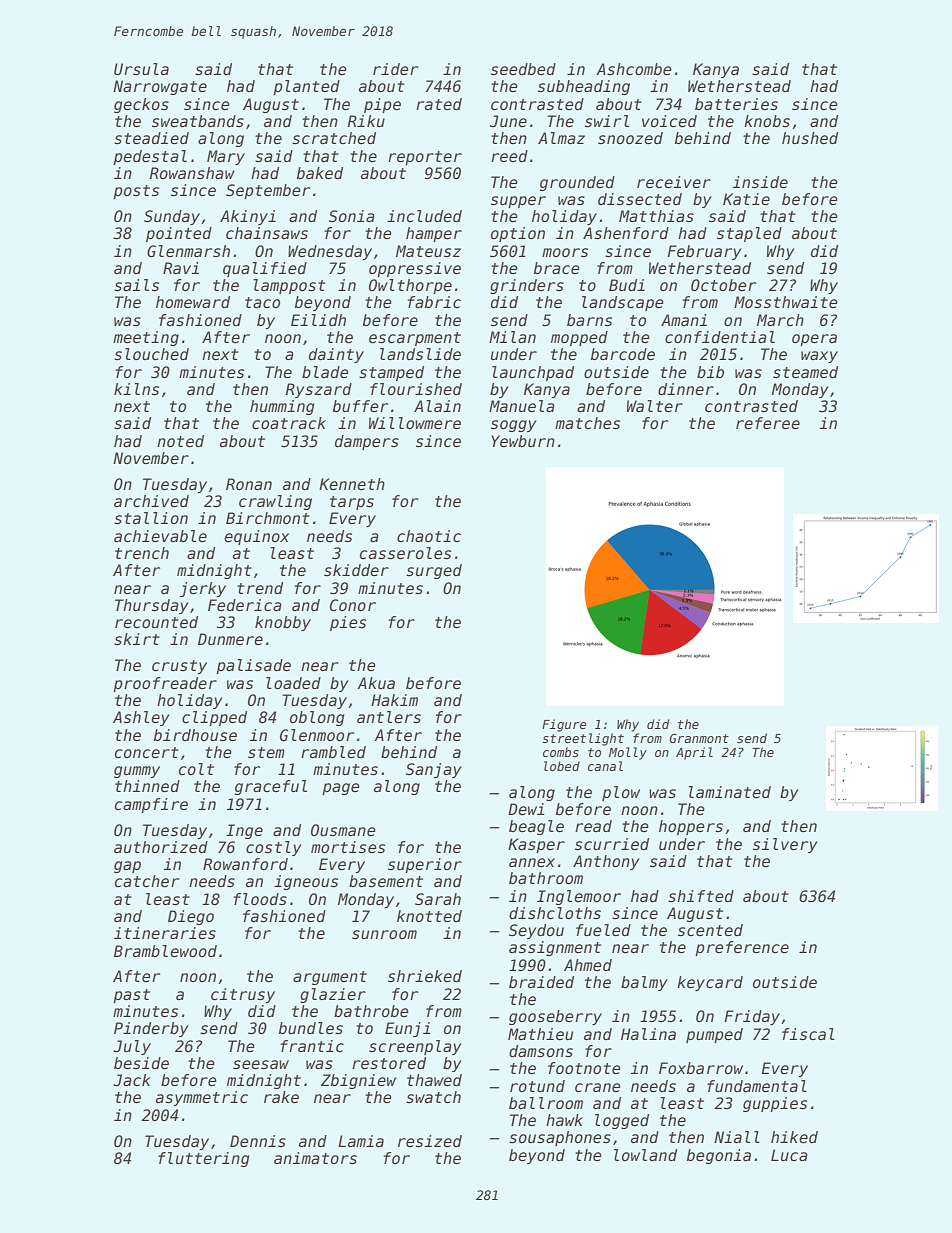  Describe the element at coordinates (736, 104) in the image. I see `batteries` at that location.
